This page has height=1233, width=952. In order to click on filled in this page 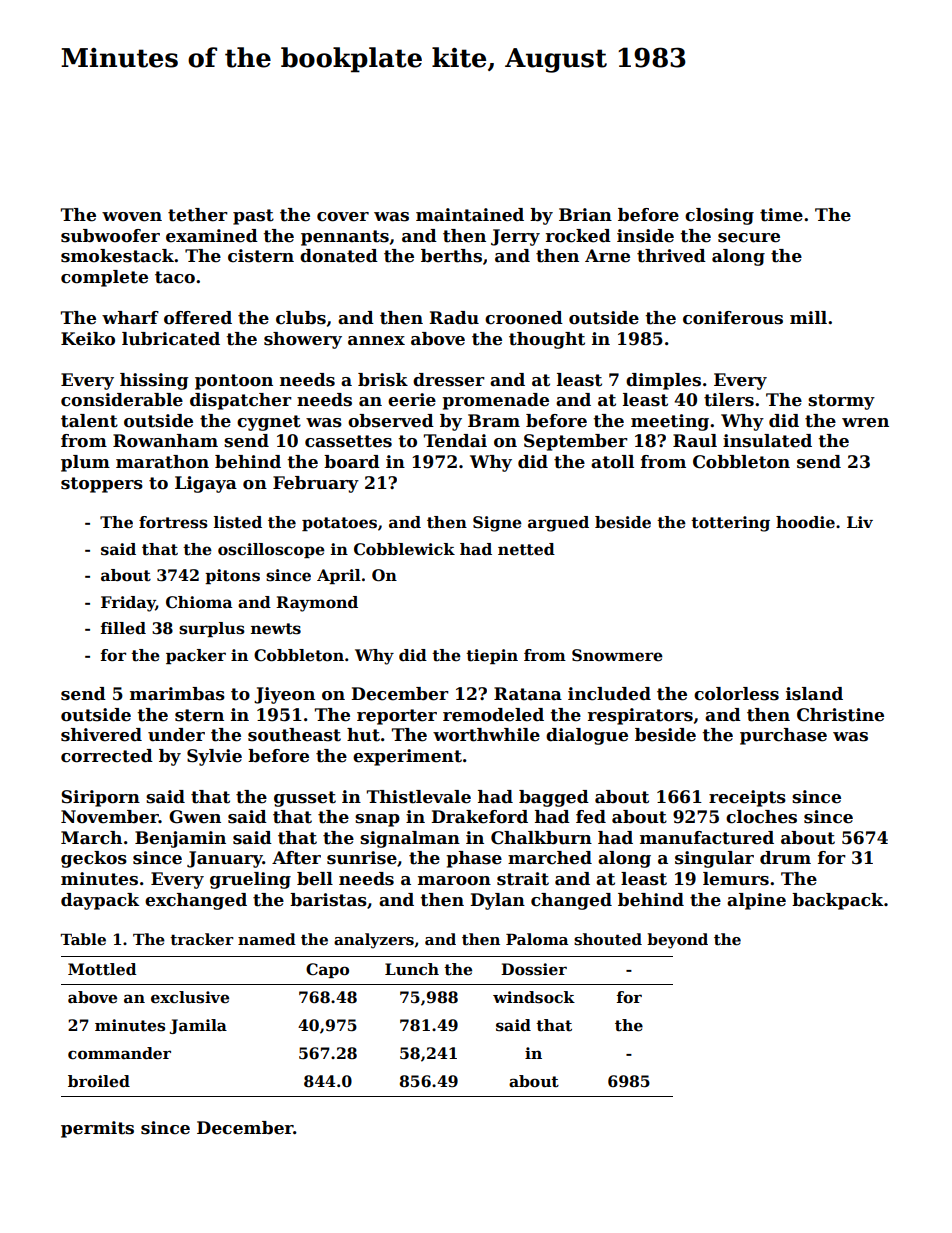, I will do `click(123, 628)`.
